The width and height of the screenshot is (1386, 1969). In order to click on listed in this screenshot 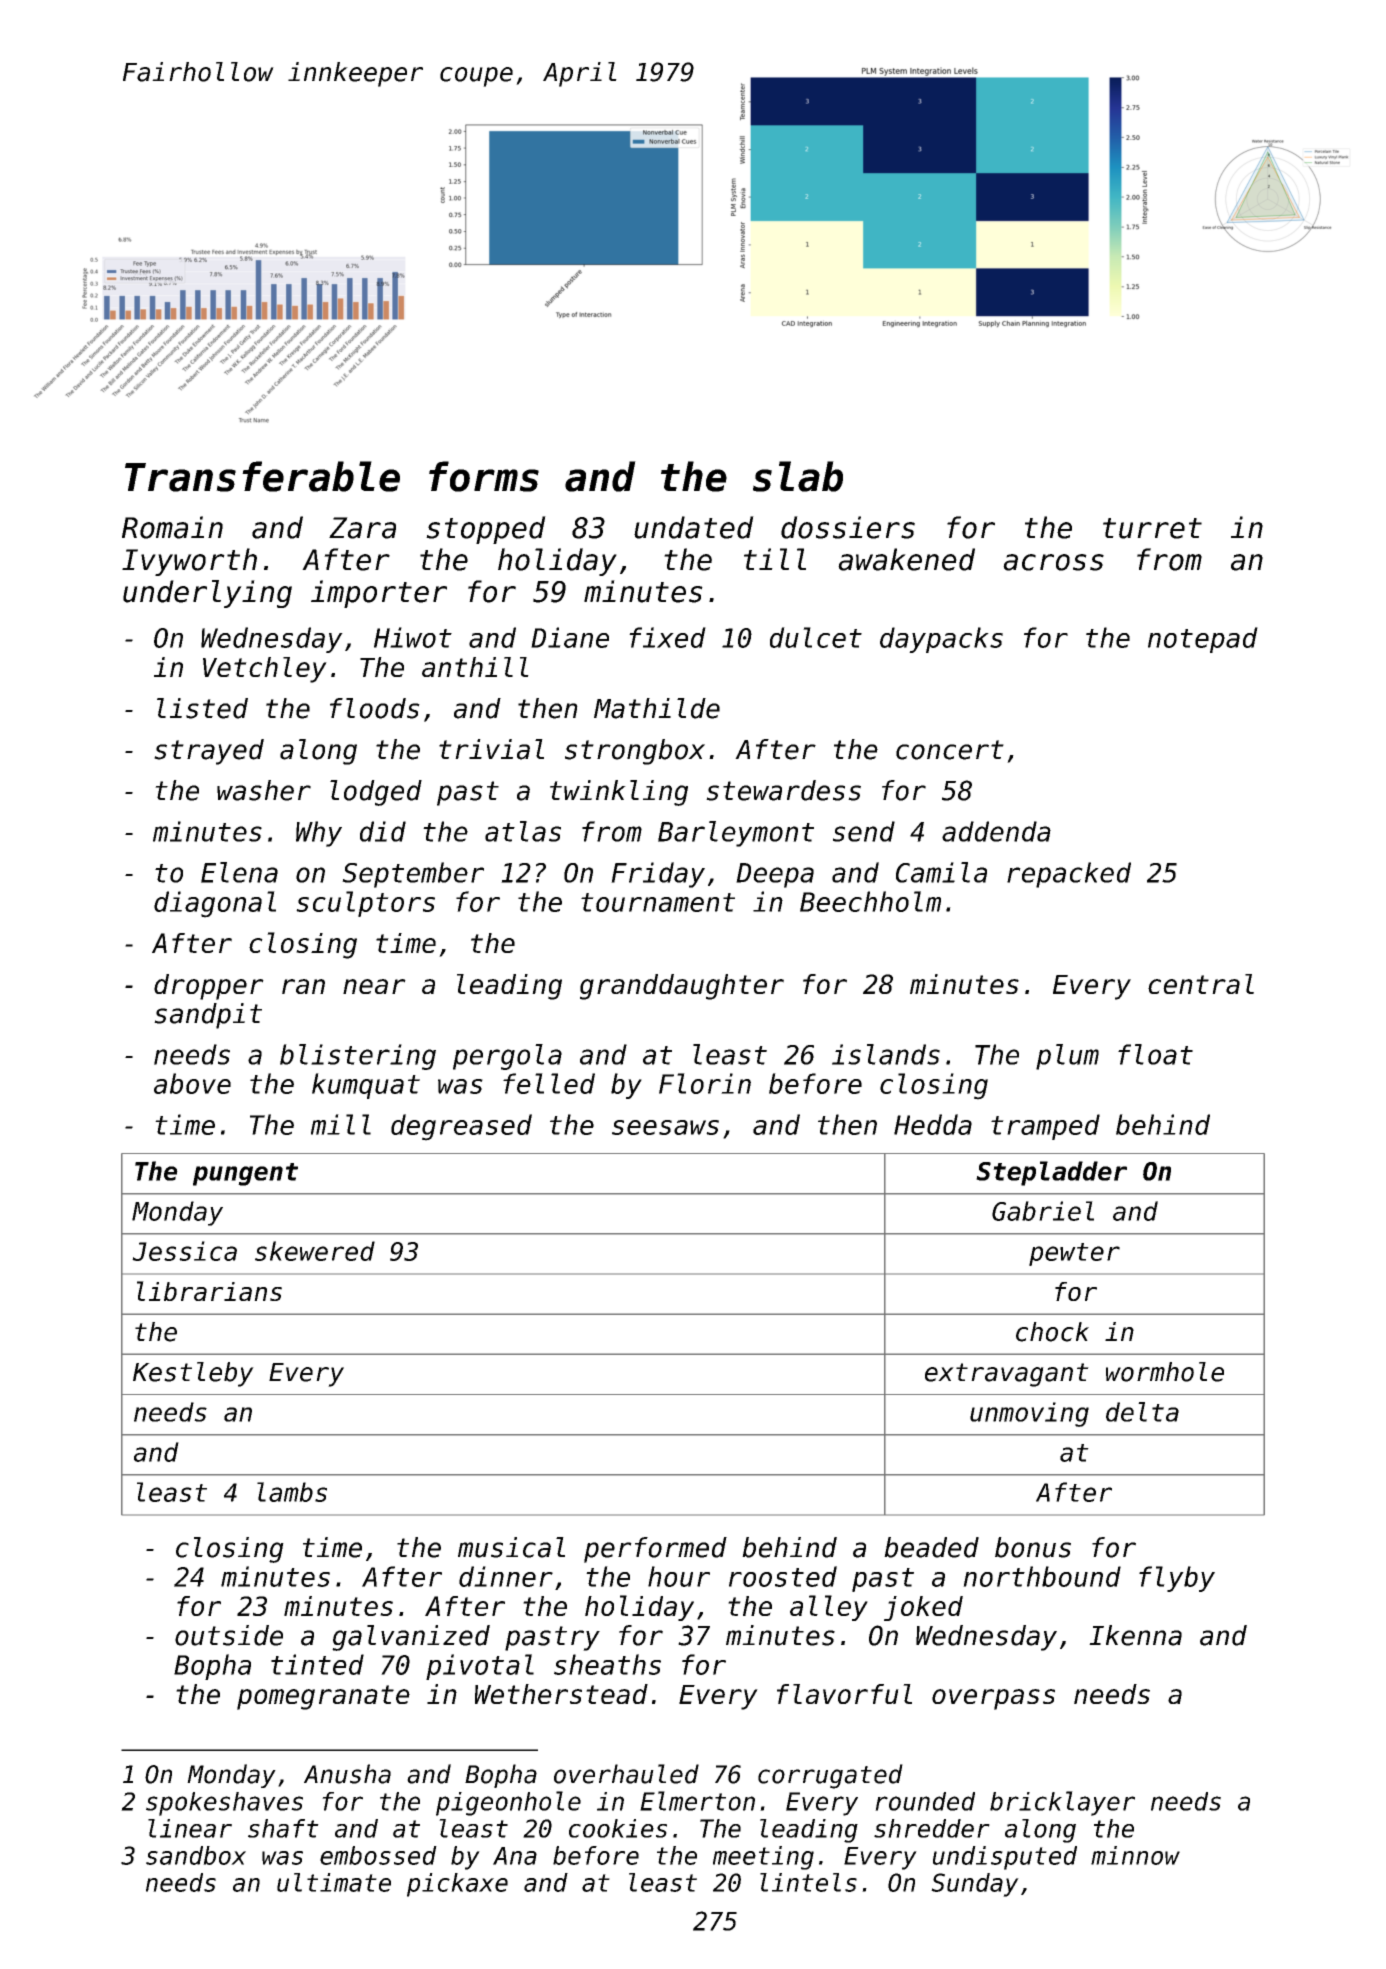, I will do `click(202, 708)`.
